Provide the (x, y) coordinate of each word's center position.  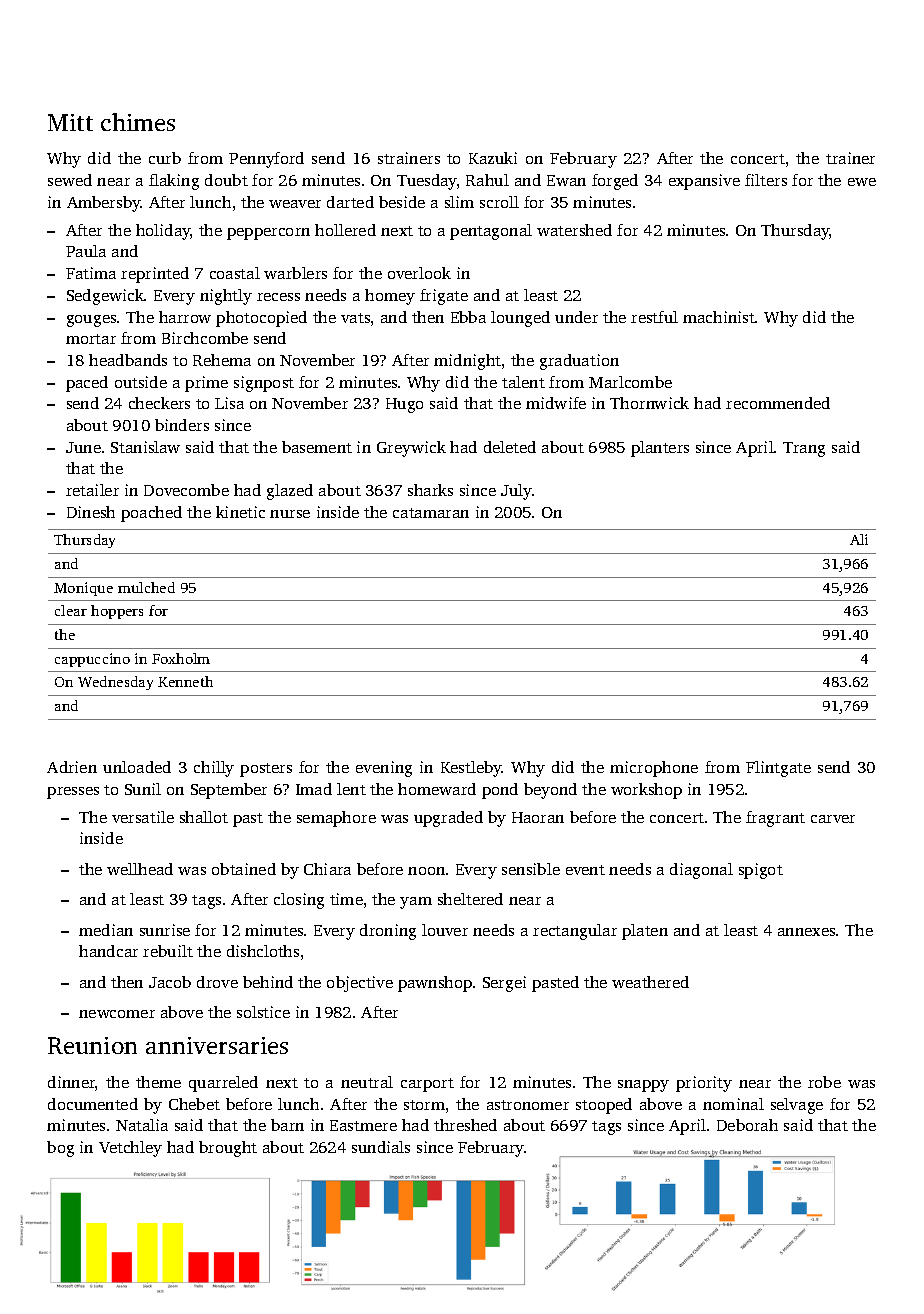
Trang (804, 449)
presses (73, 793)
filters (766, 180)
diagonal (701, 871)
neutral (367, 1082)
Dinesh (91, 512)
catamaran (431, 513)
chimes (138, 122)
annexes (806, 932)
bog (60, 1149)
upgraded (448, 819)
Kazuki (493, 158)
